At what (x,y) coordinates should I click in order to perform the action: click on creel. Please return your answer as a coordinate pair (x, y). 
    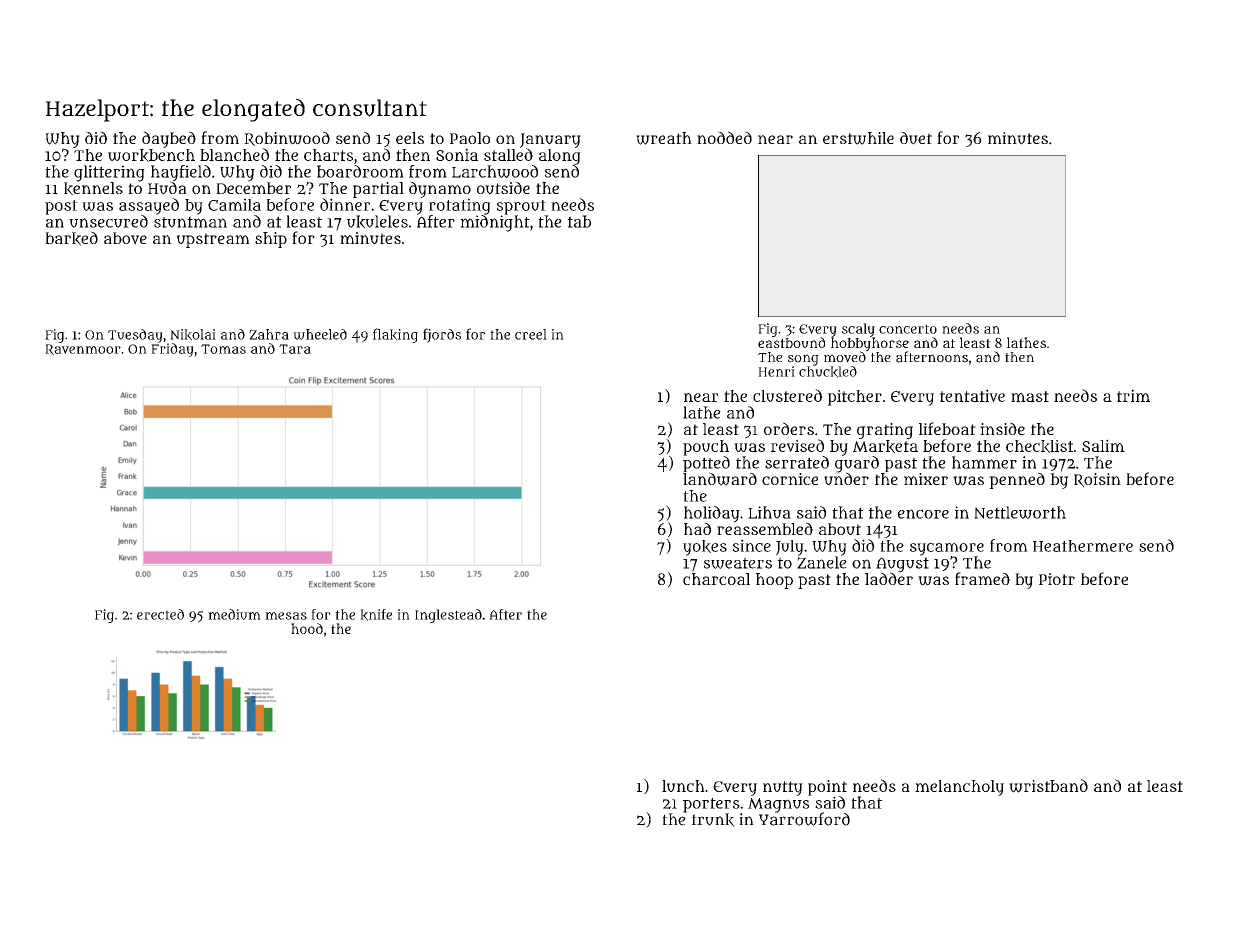
    Looking at the image, I should click on (531, 334).
